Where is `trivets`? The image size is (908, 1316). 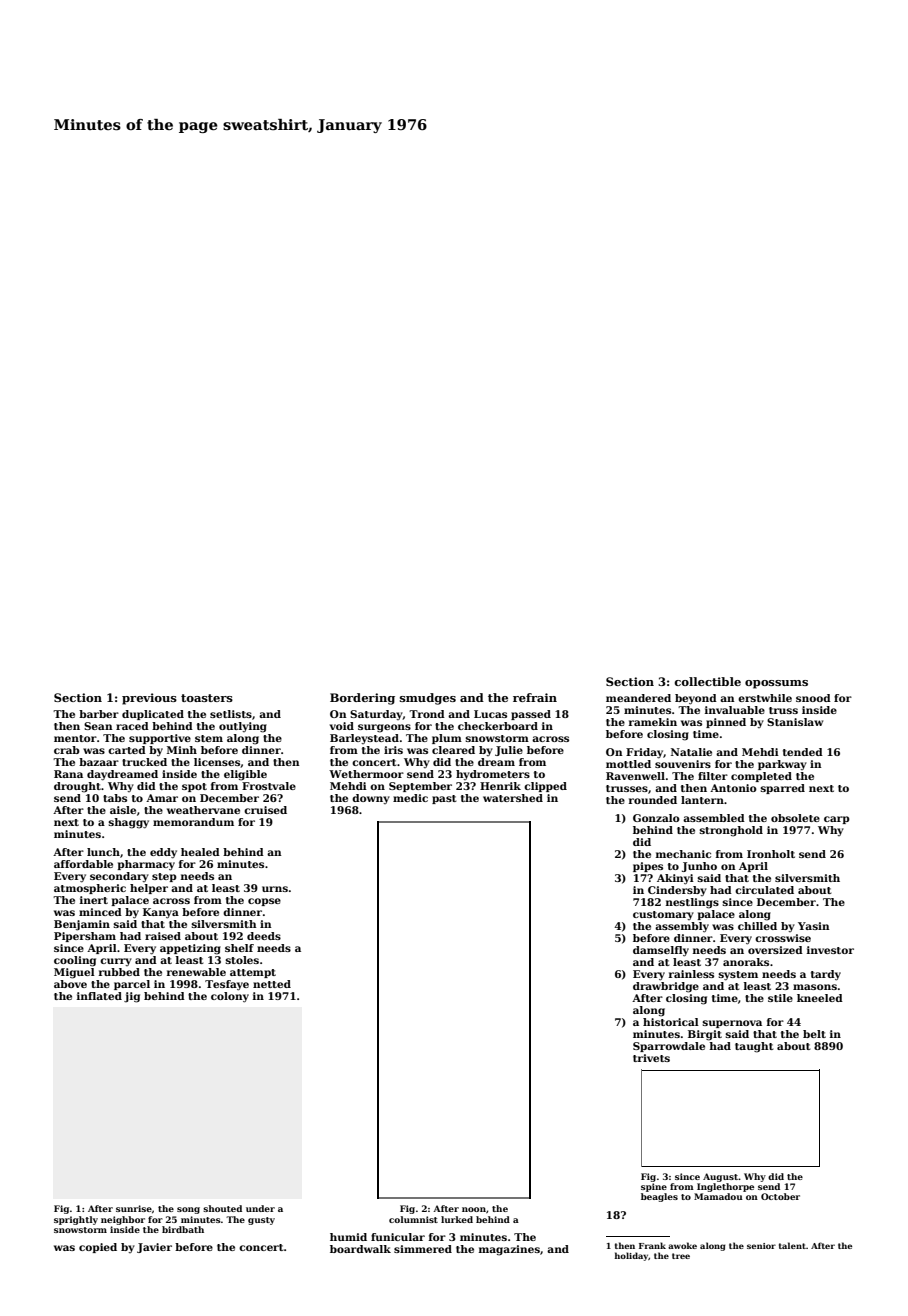 trivets is located at coordinates (651, 1058).
